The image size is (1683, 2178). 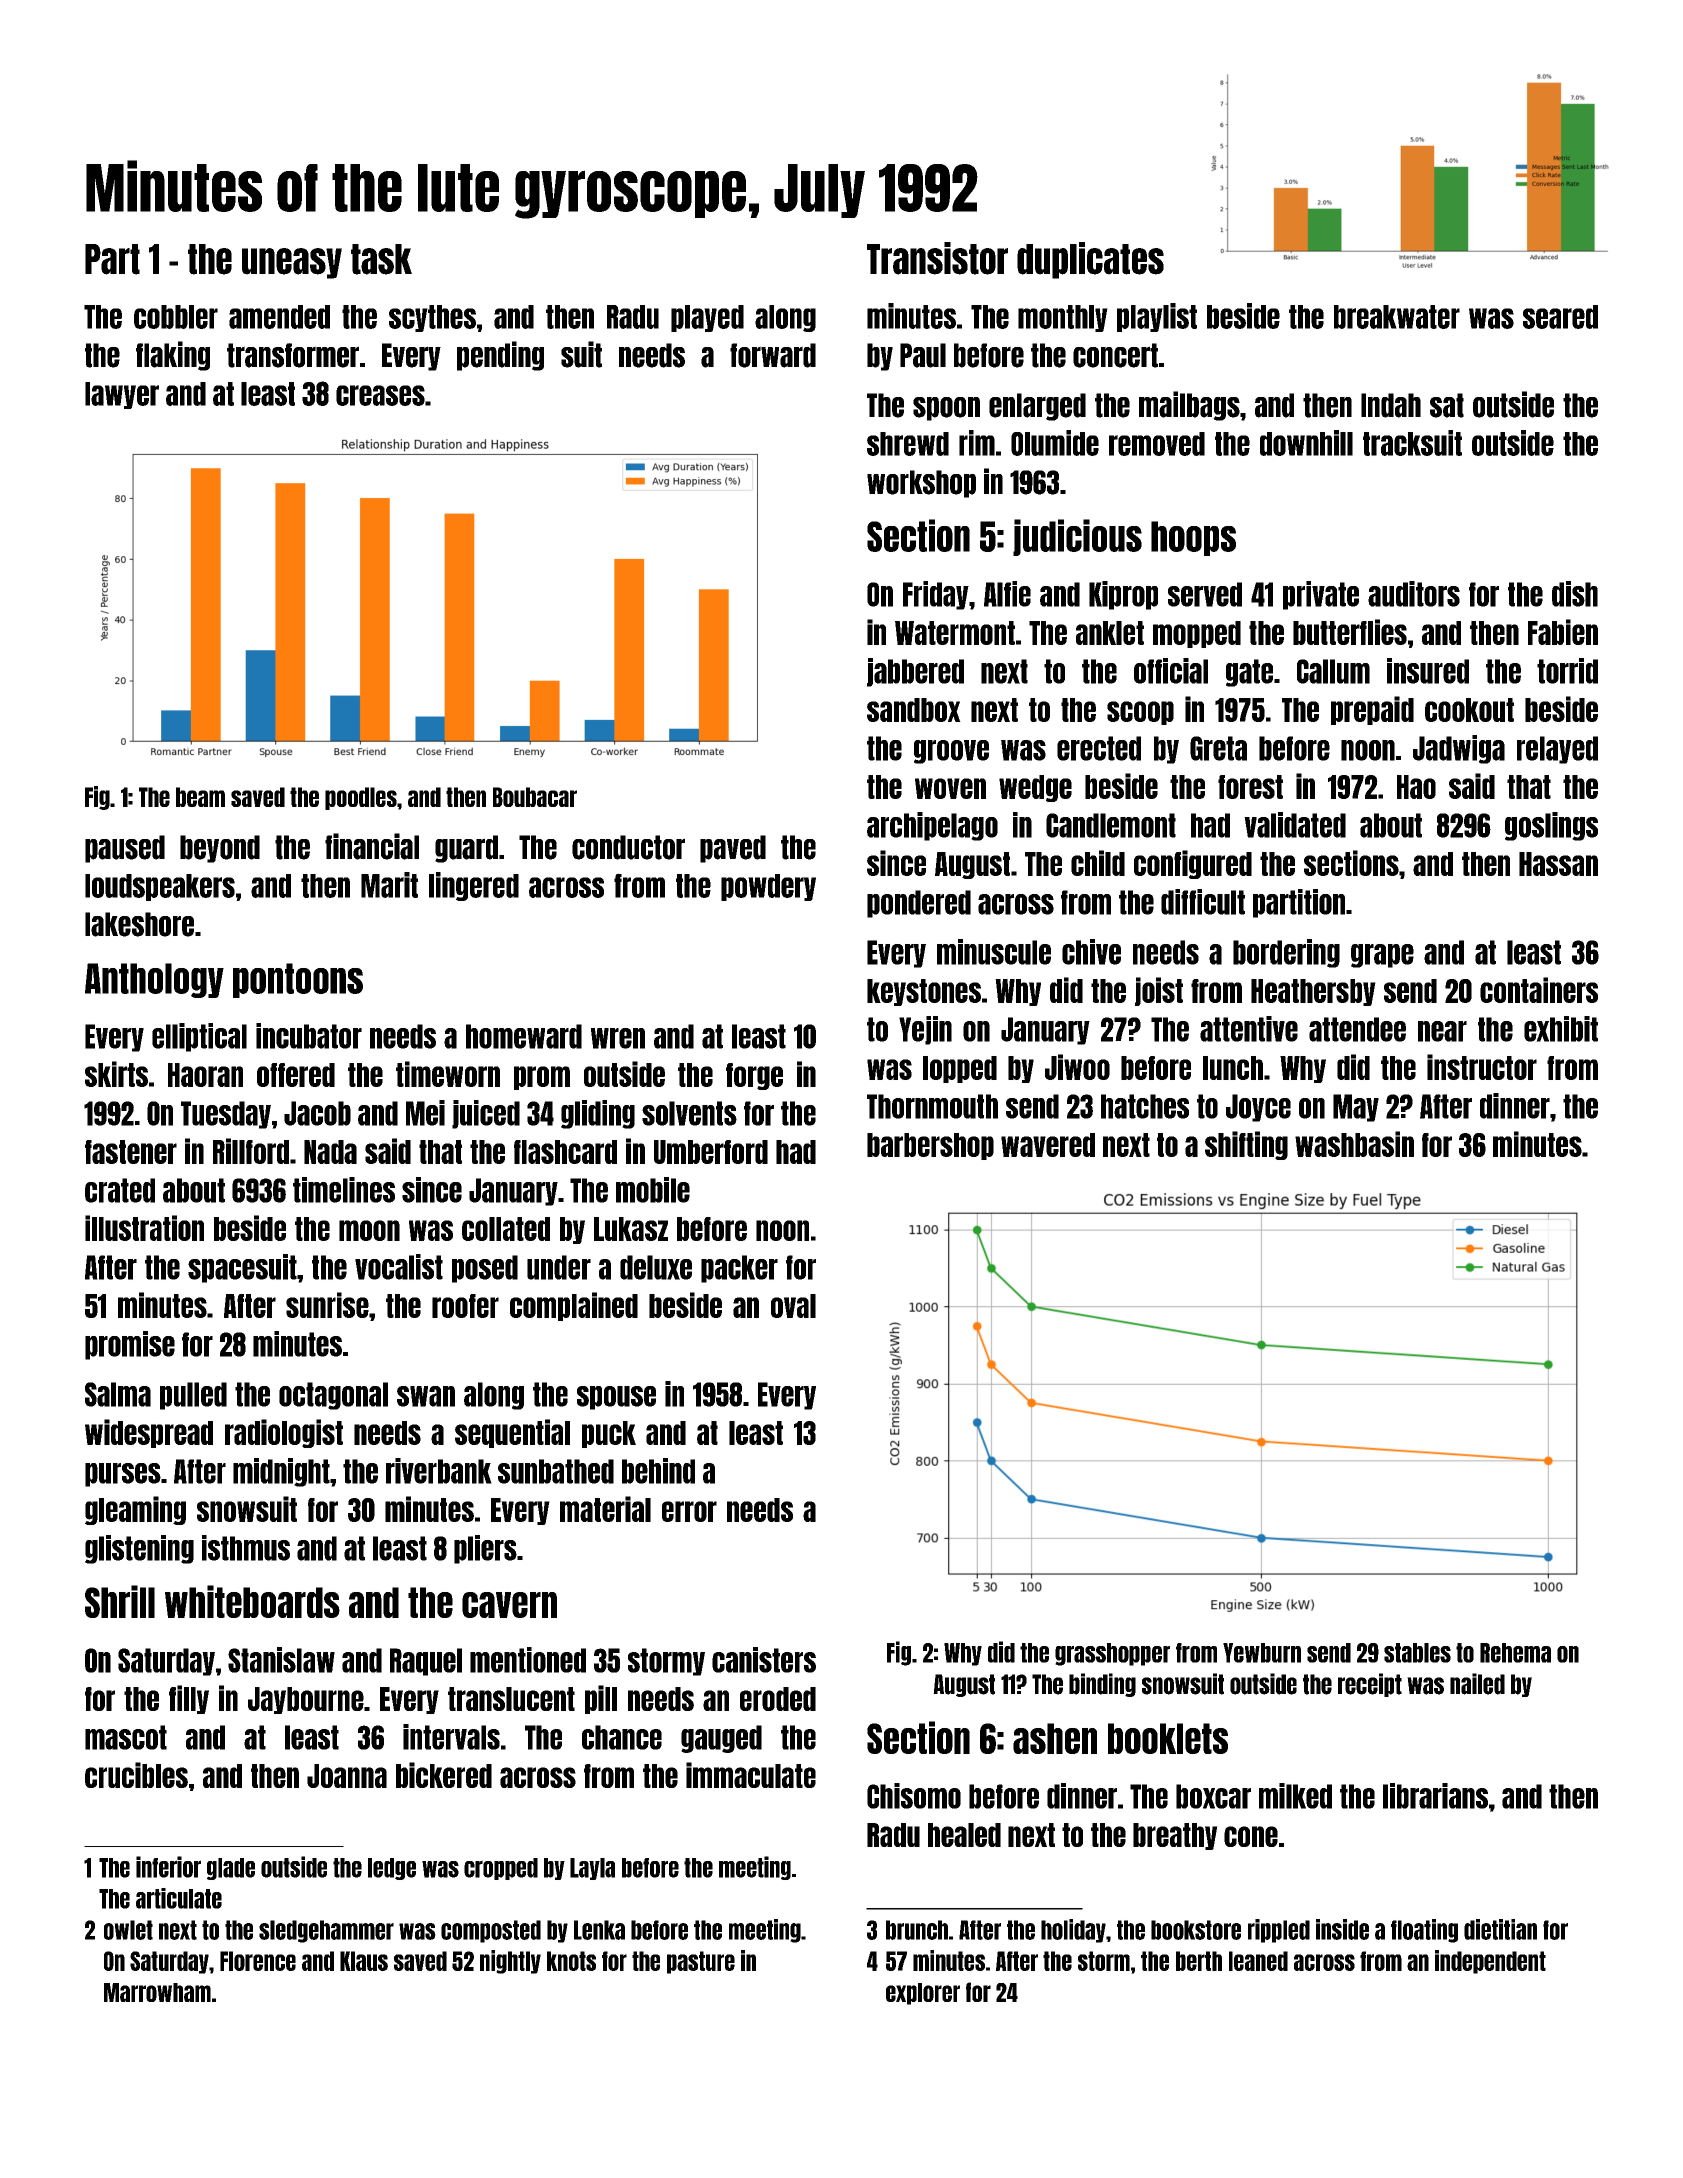 What do you see at coordinates (923, 355) in the page?
I see `Paul` at bounding box center [923, 355].
